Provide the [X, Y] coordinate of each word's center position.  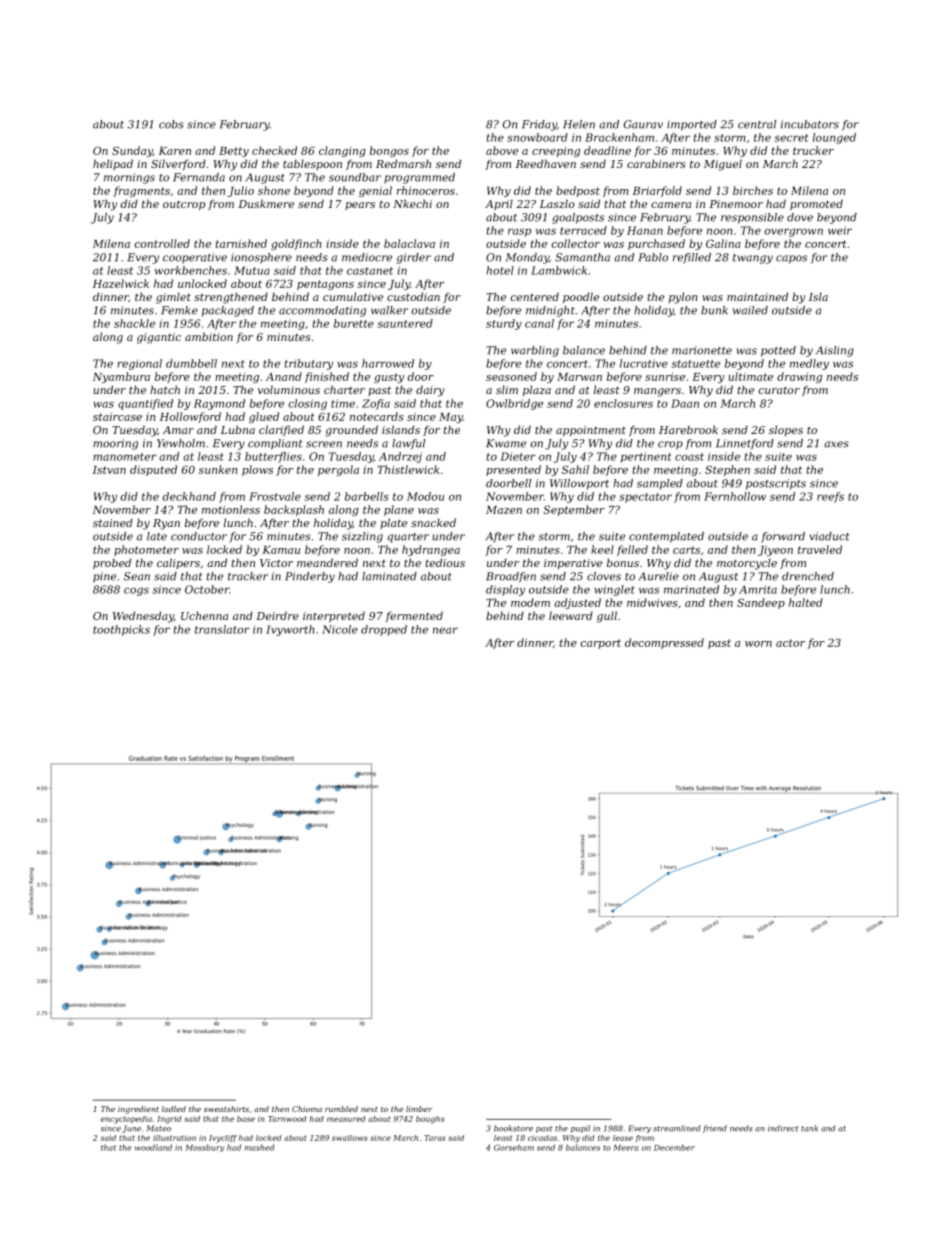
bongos [389, 151]
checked [274, 150]
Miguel [723, 165]
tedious [445, 562]
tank [809, 1128]
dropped [384, 630]
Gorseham [514, 1147]
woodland [153, 1147]
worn [758, 644]
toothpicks [121, 630]
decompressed [664, 643]
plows [257, 470]
